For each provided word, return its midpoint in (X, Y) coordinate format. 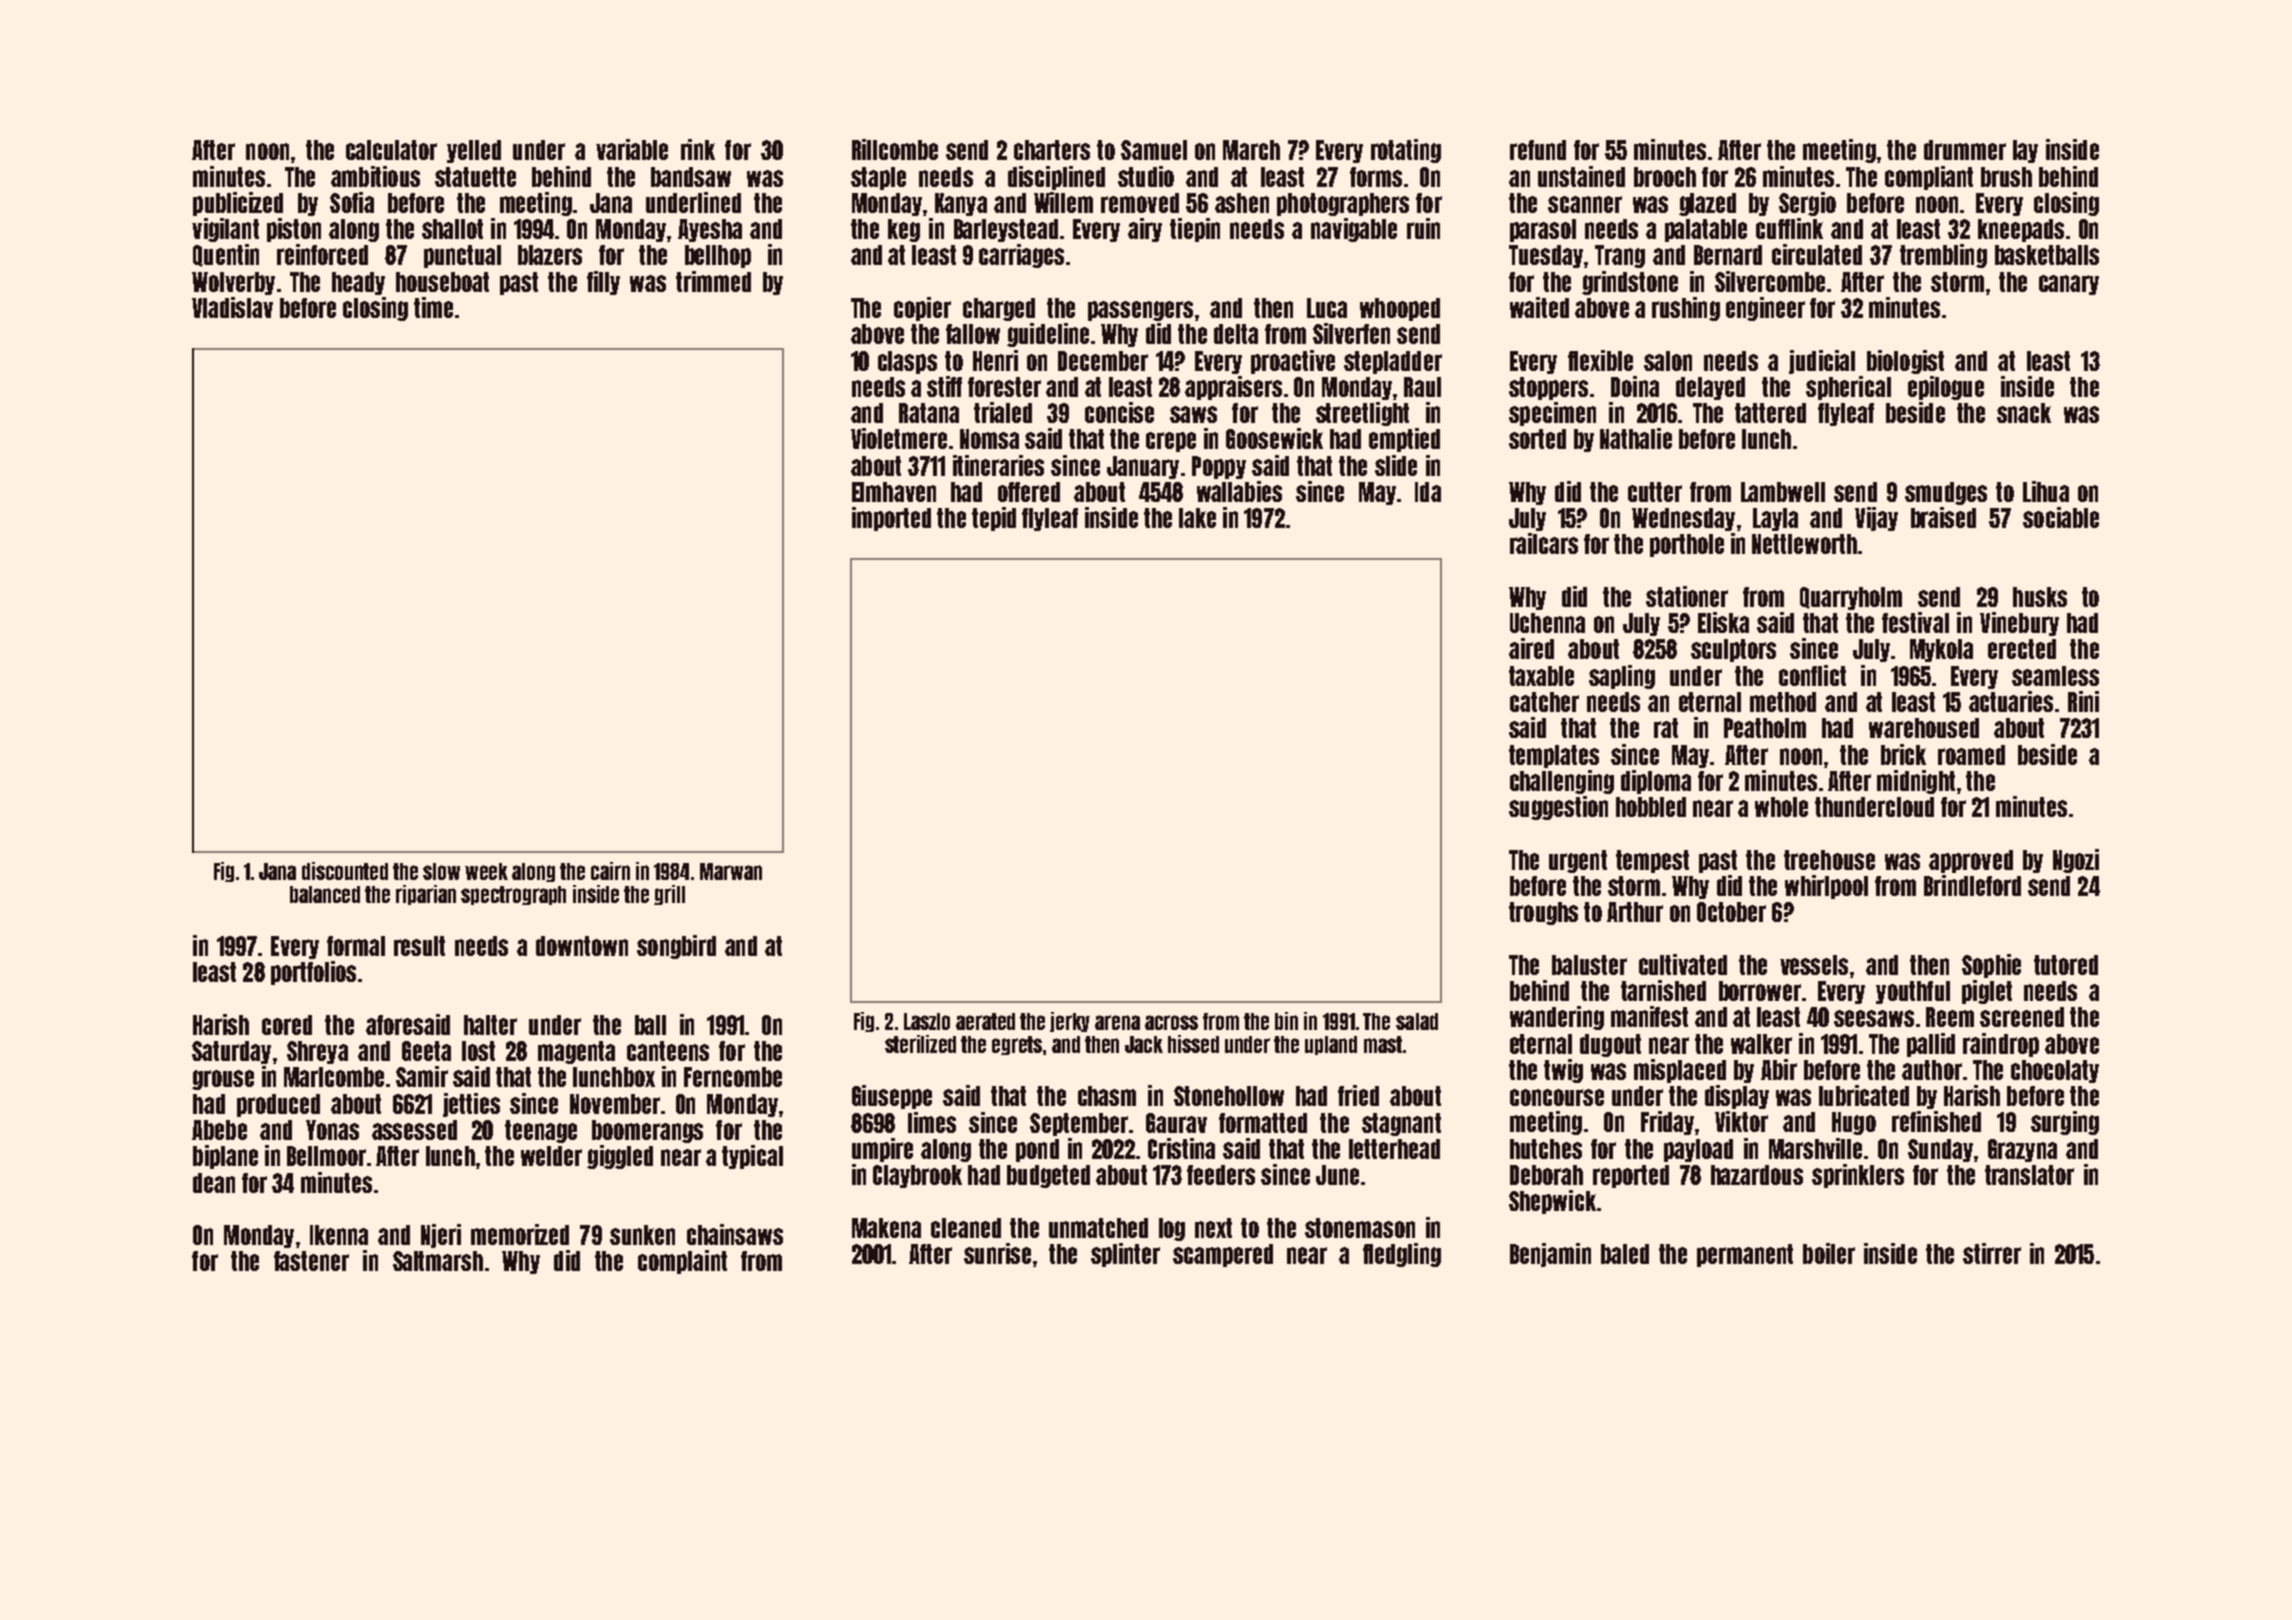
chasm (1107, 1096)
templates (1554, 756)
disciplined (1056, 178)
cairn (610, 871)
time (433, 307)
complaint (682, 1262)
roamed (1971, 755)
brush (2006, 177)
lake (1197, 518)
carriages (1021, 256)
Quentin (226, 255)
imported (891, 519)
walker (1761, 1044)
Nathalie (1636, 438)
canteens (668, 1051)
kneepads (2021, 230)
